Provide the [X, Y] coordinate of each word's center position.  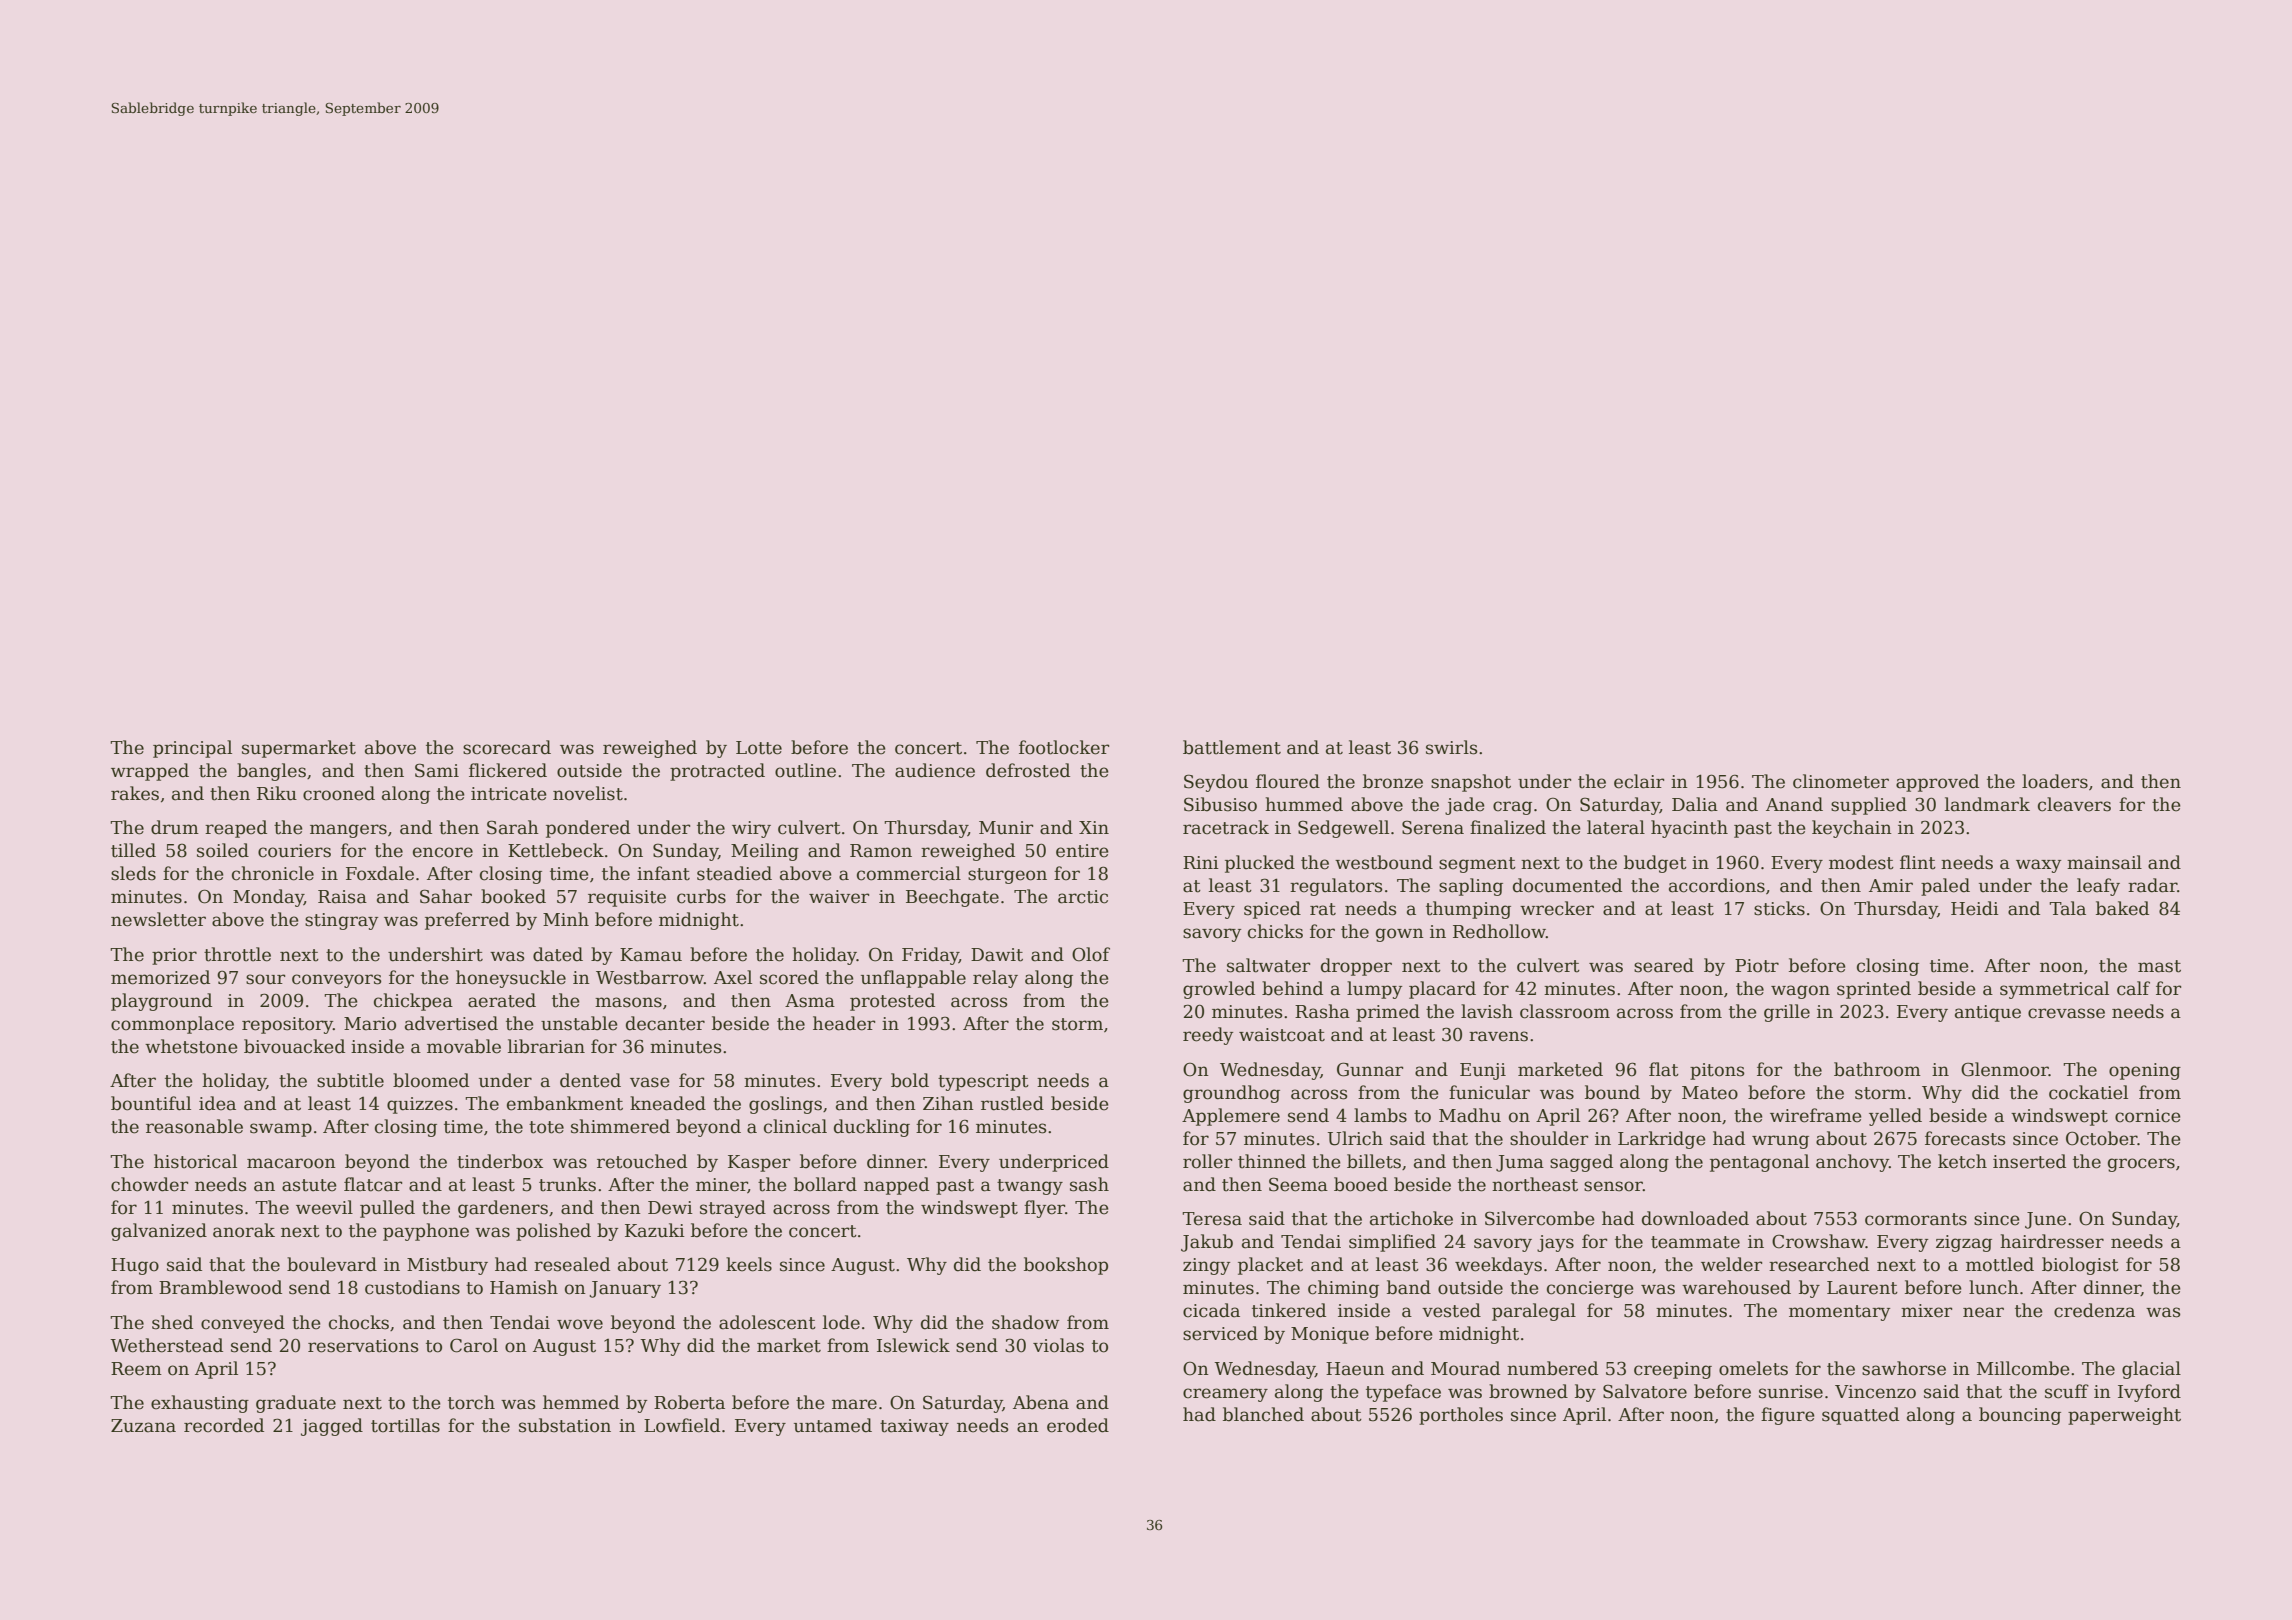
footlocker [1064, 747]
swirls [1452, 747]
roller [1207, 1161]
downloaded [1695, 1218]
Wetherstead [166, 1345]
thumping [1468, 910]
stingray [341, 921]
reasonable [194, 1126]
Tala [2067, 908]
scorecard [507, 747]
